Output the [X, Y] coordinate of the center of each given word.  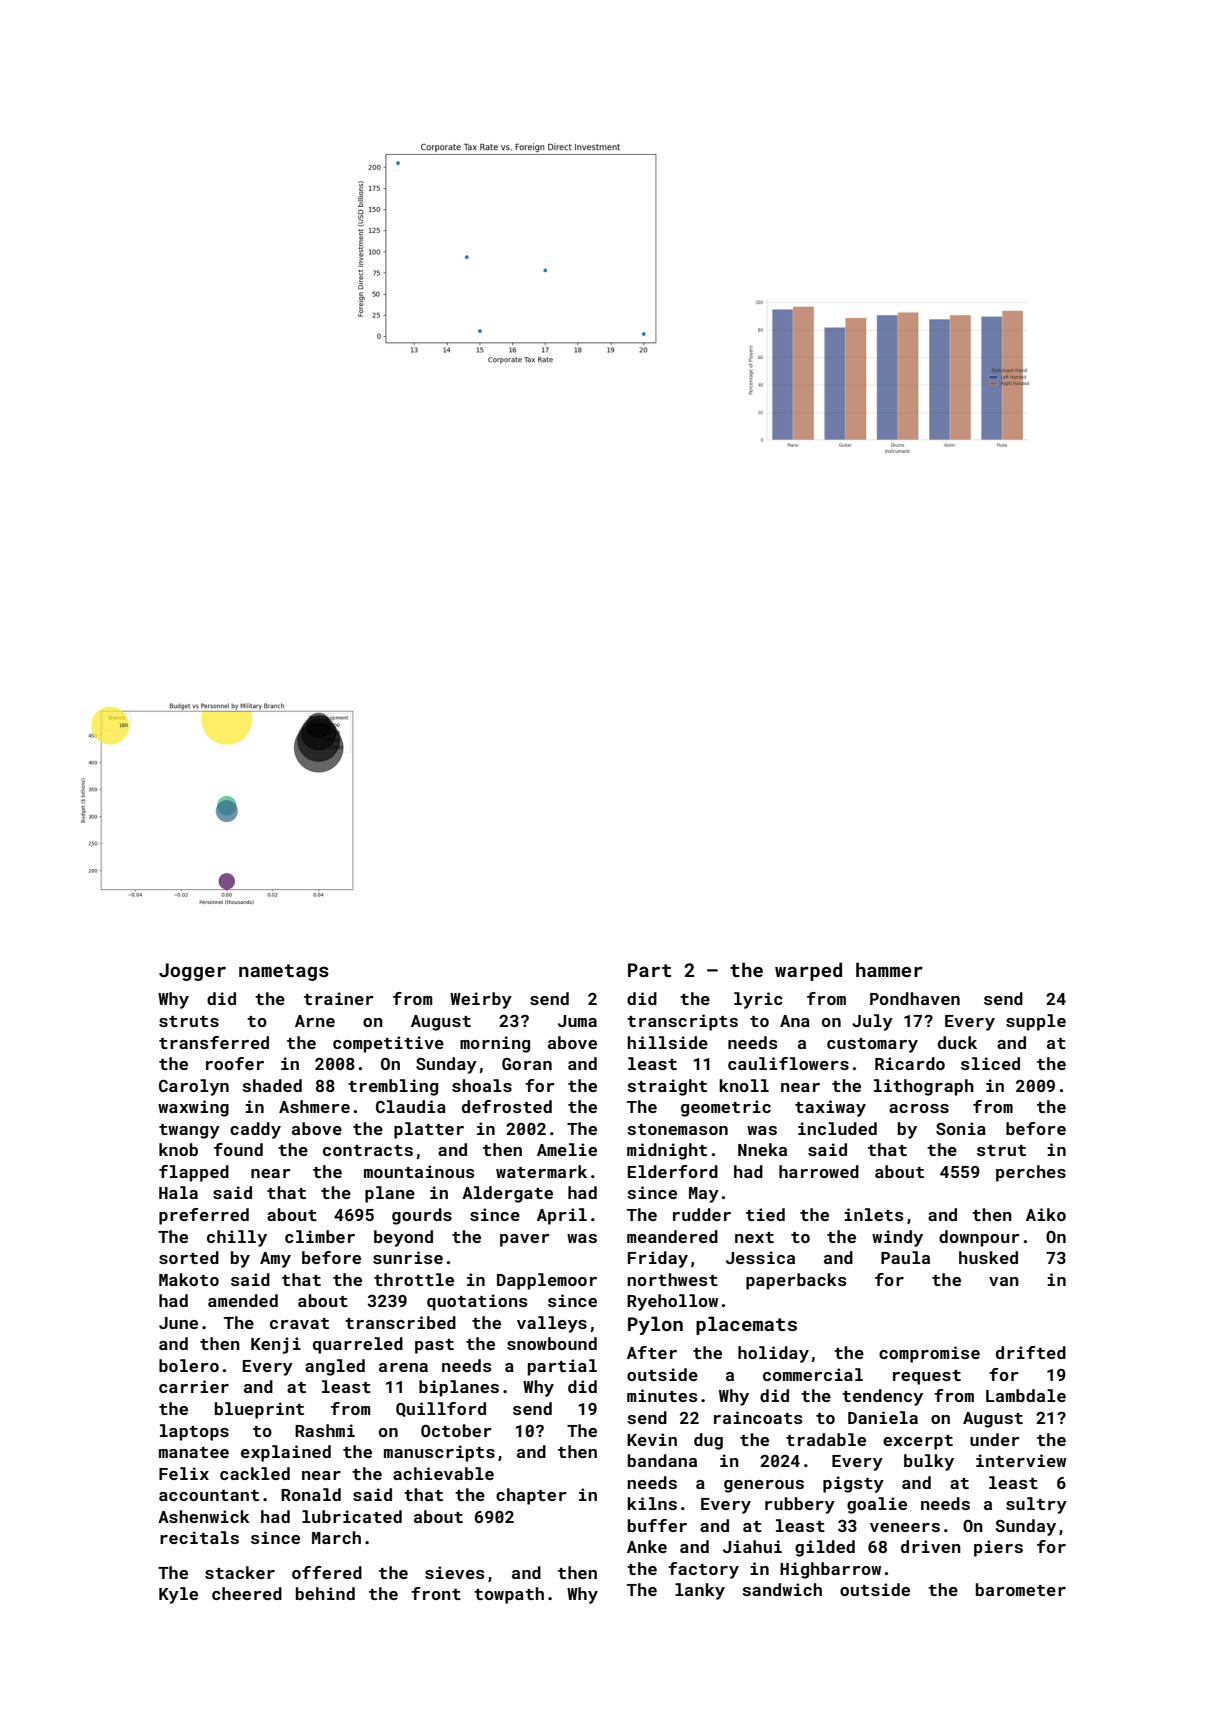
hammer [889, 969]
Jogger [192, 972]
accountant [209, 1495]
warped [808, 971]
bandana [662, 1460]
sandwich [782, 1589]
